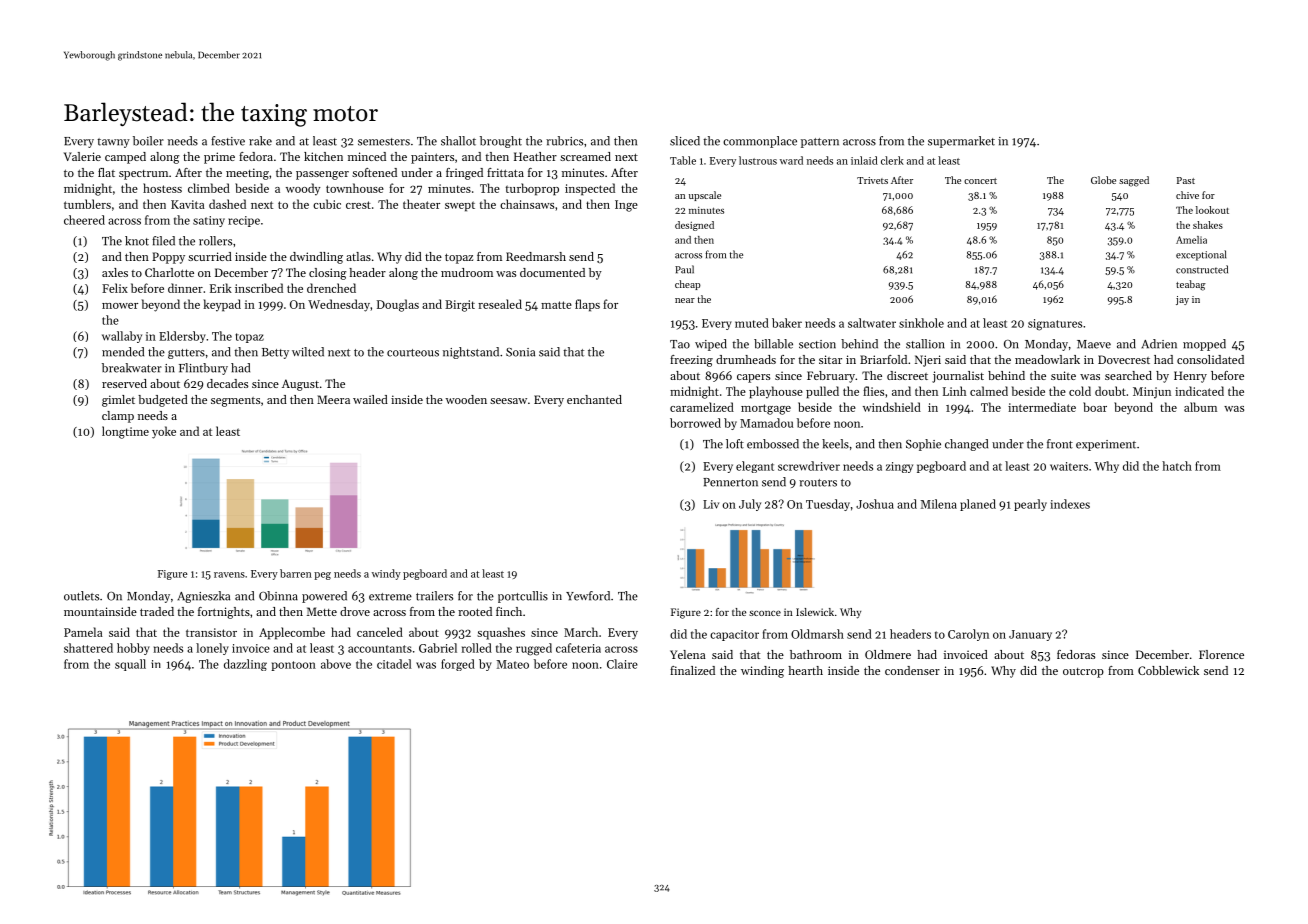  What do you see at coordinates (912, 670) in the page?
I see `condenser` at bounding box center [912, 670].
